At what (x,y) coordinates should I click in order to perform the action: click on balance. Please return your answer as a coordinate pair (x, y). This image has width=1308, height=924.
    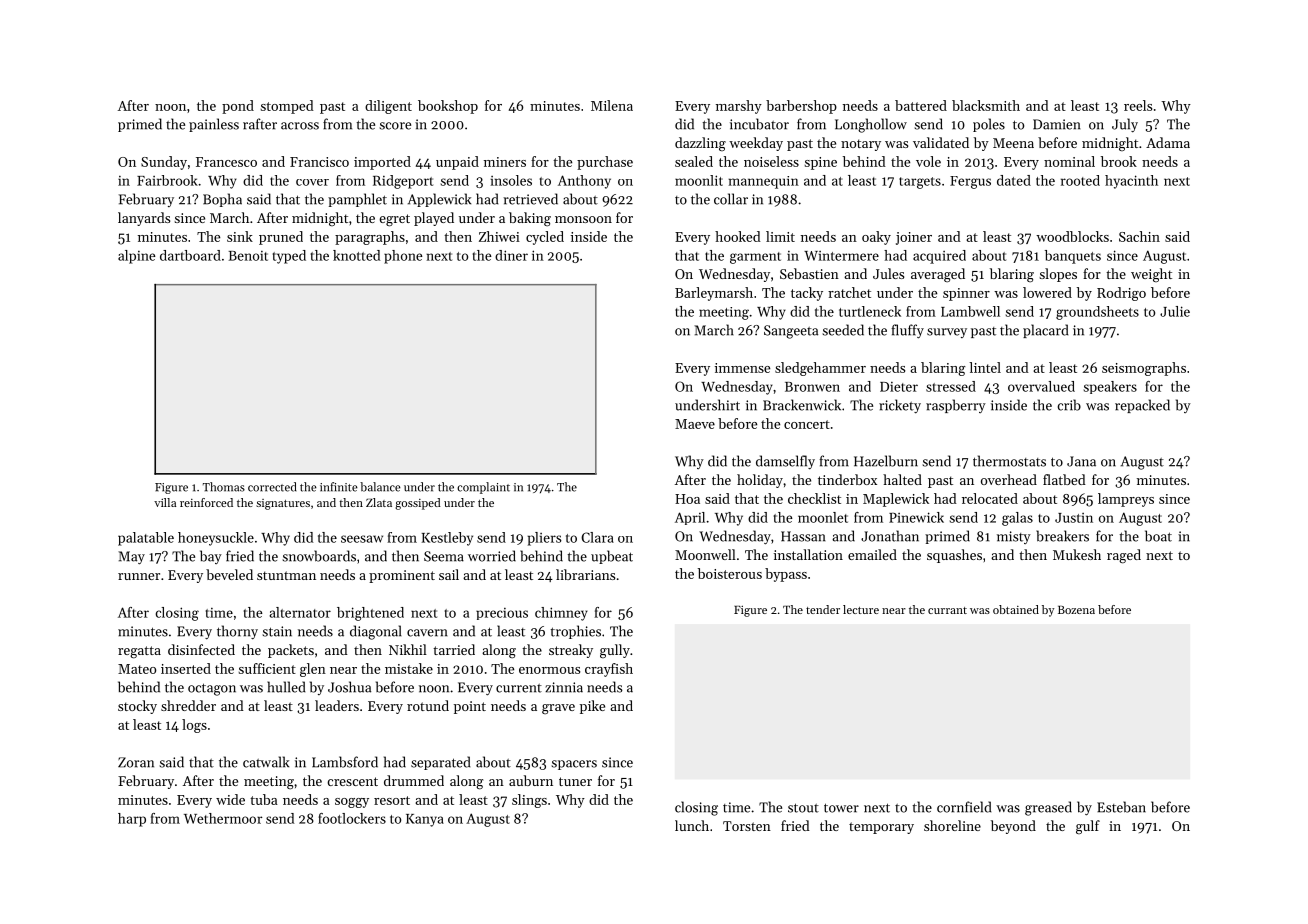
    Looking at the image, I should click on (380, 487).
